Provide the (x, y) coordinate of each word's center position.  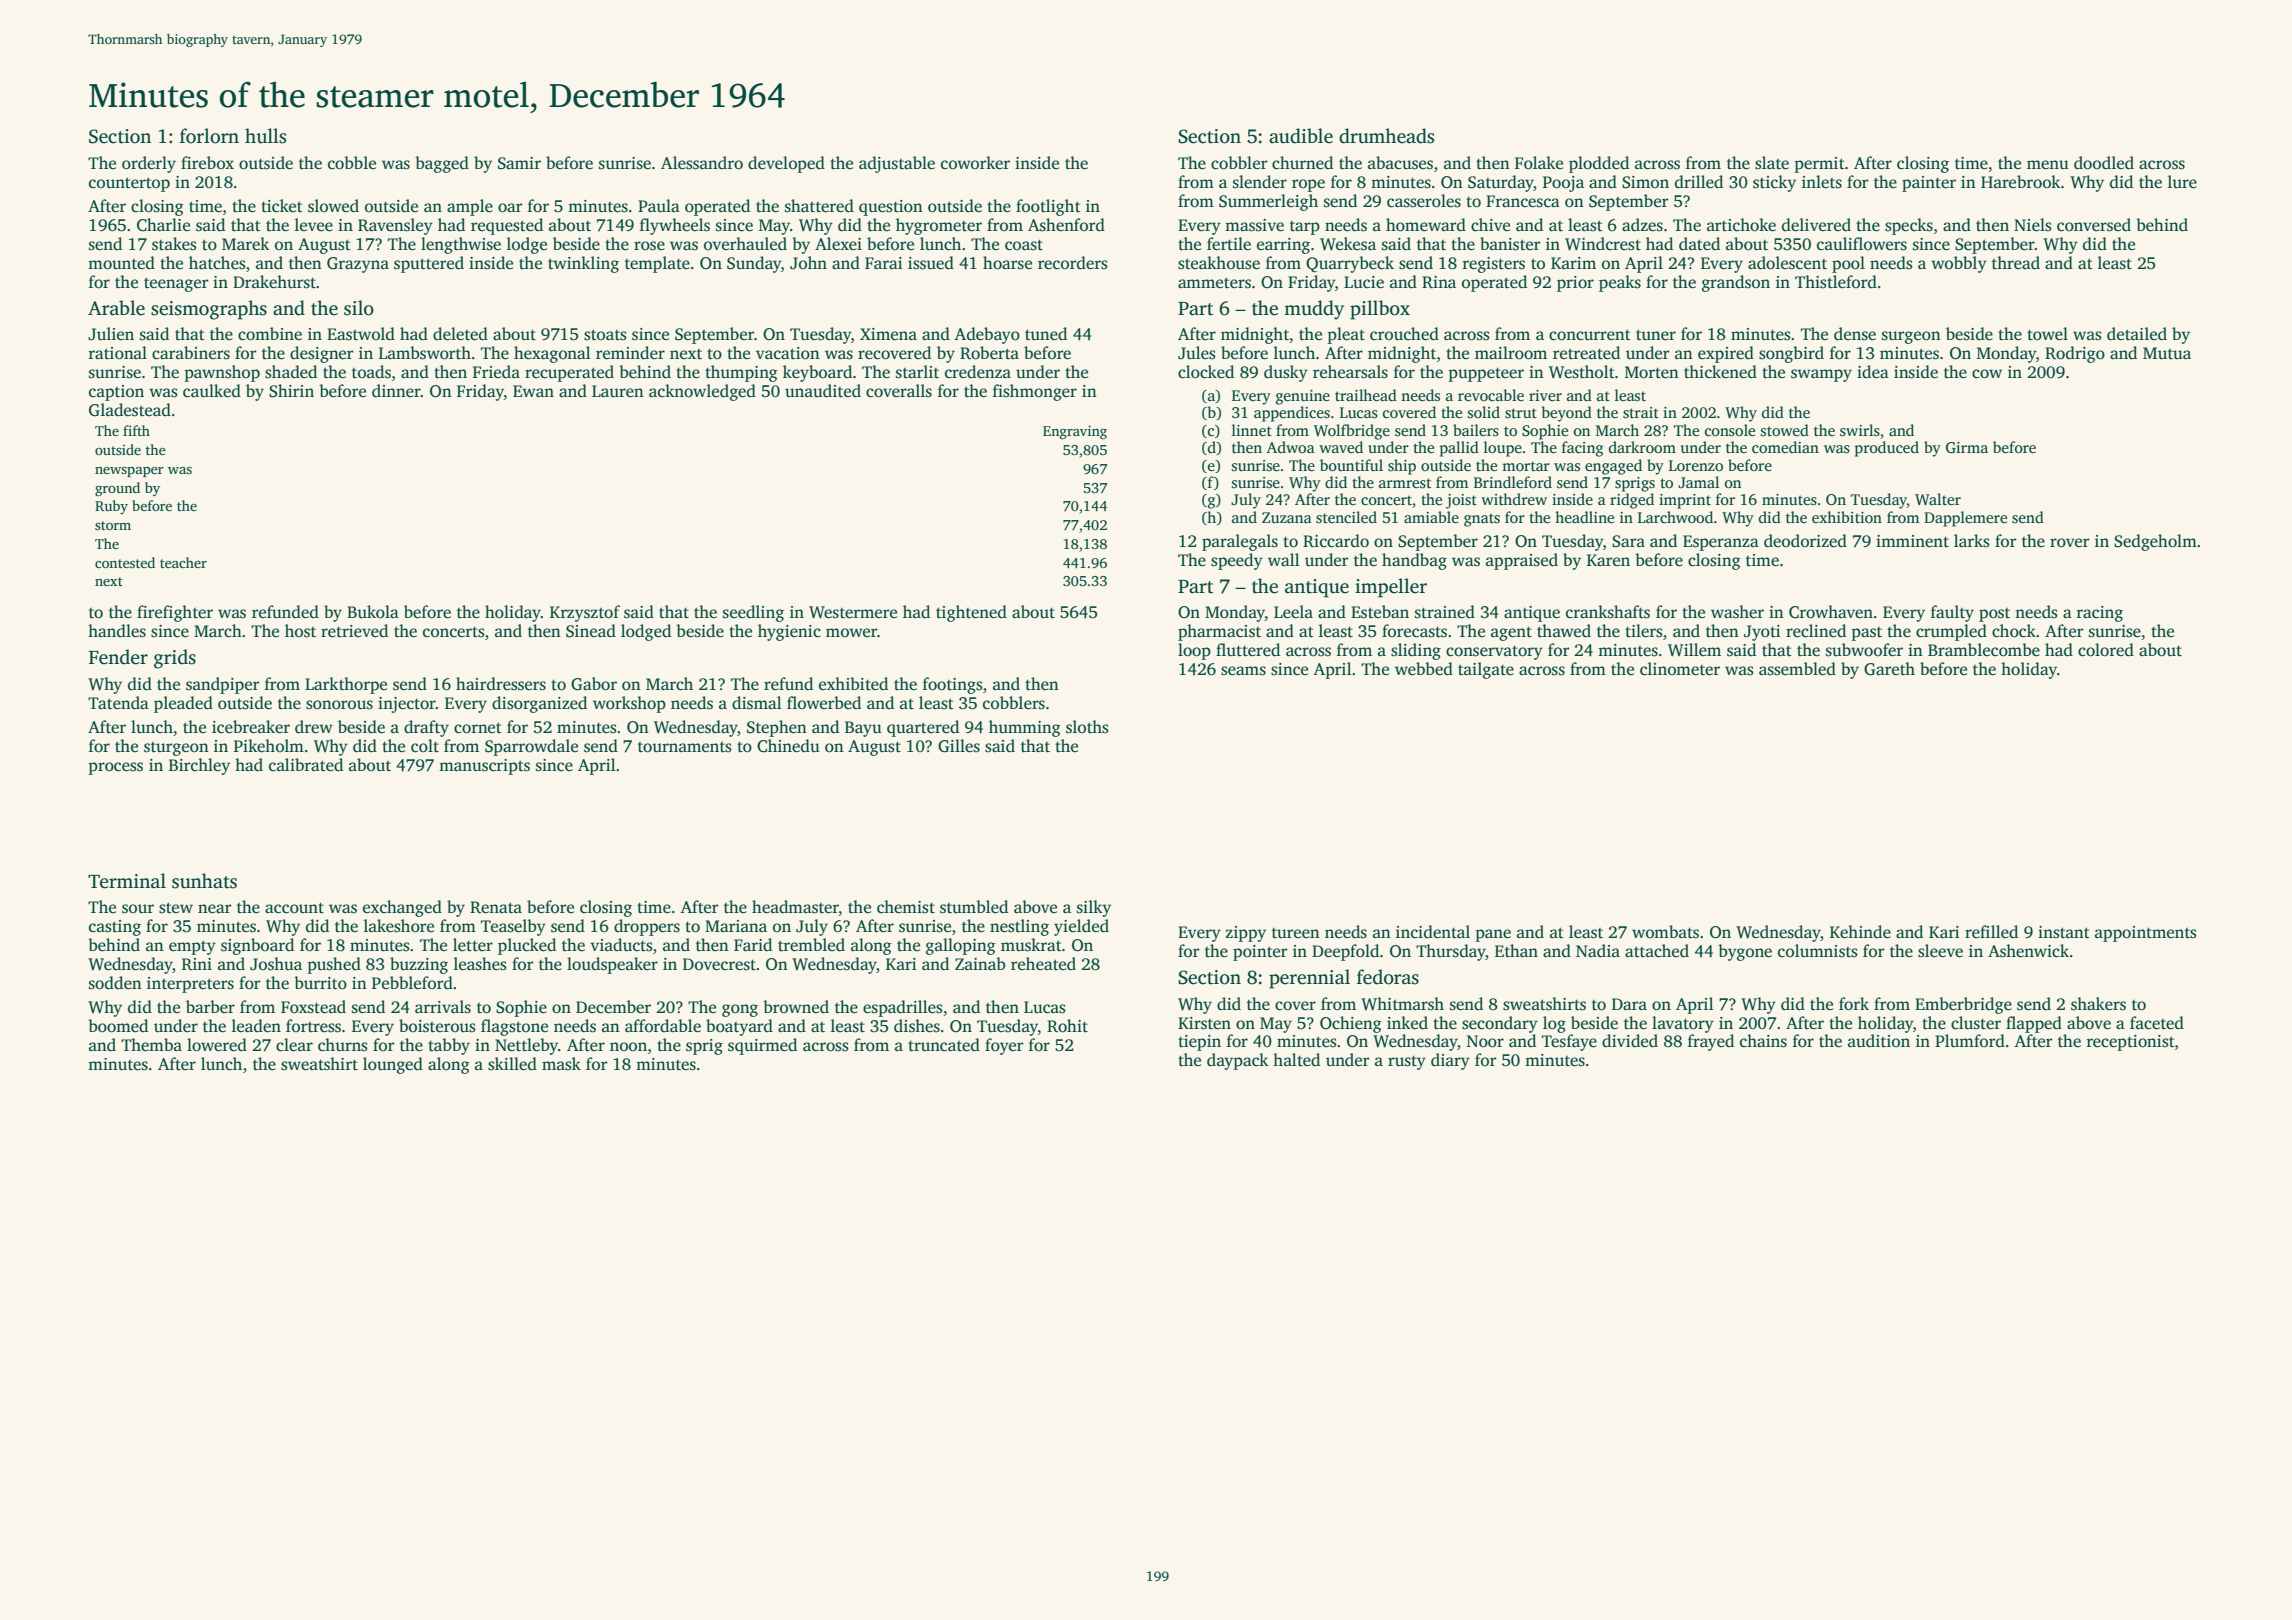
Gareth (1889, 669)
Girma (1967, 448)
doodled (2104, 163)
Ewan (533, 391)
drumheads (1386, 136)
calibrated (306, 765)
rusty (1407, 1063)
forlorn (209, 136)
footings (953, 685)
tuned (1046, 334)
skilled (512, 1064)
